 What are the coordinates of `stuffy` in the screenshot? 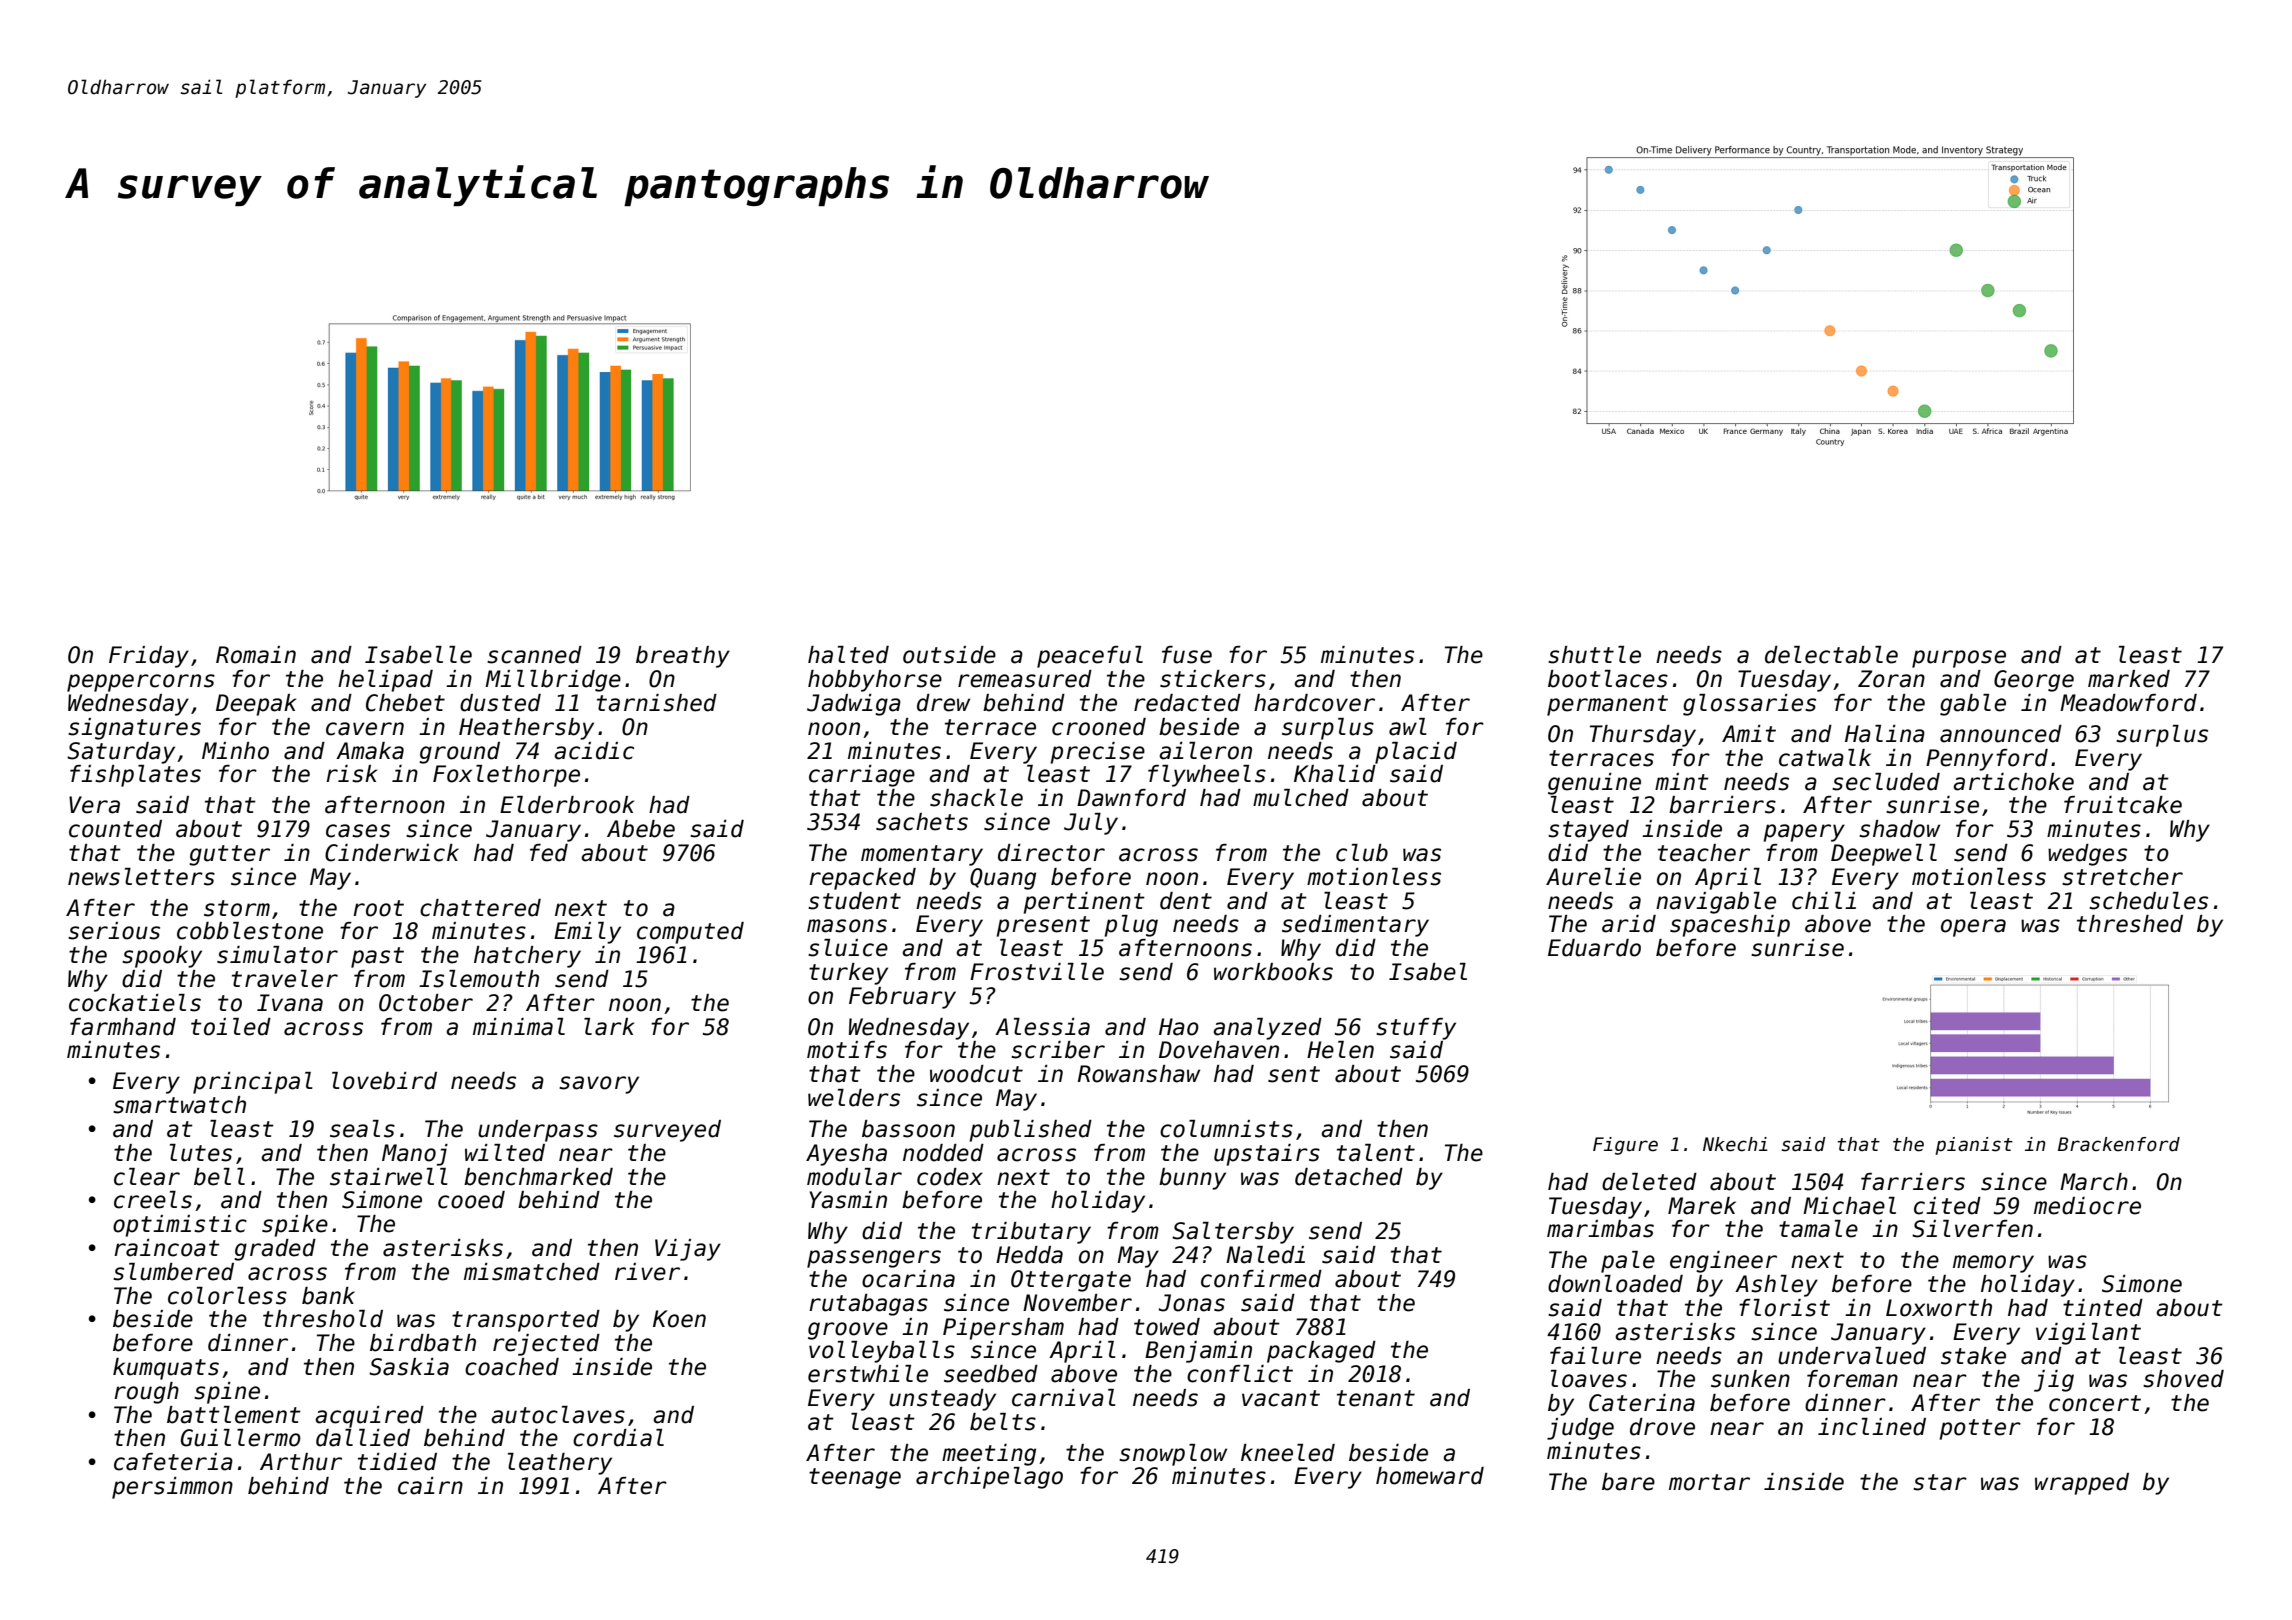 It's located at (1416, 1029).
